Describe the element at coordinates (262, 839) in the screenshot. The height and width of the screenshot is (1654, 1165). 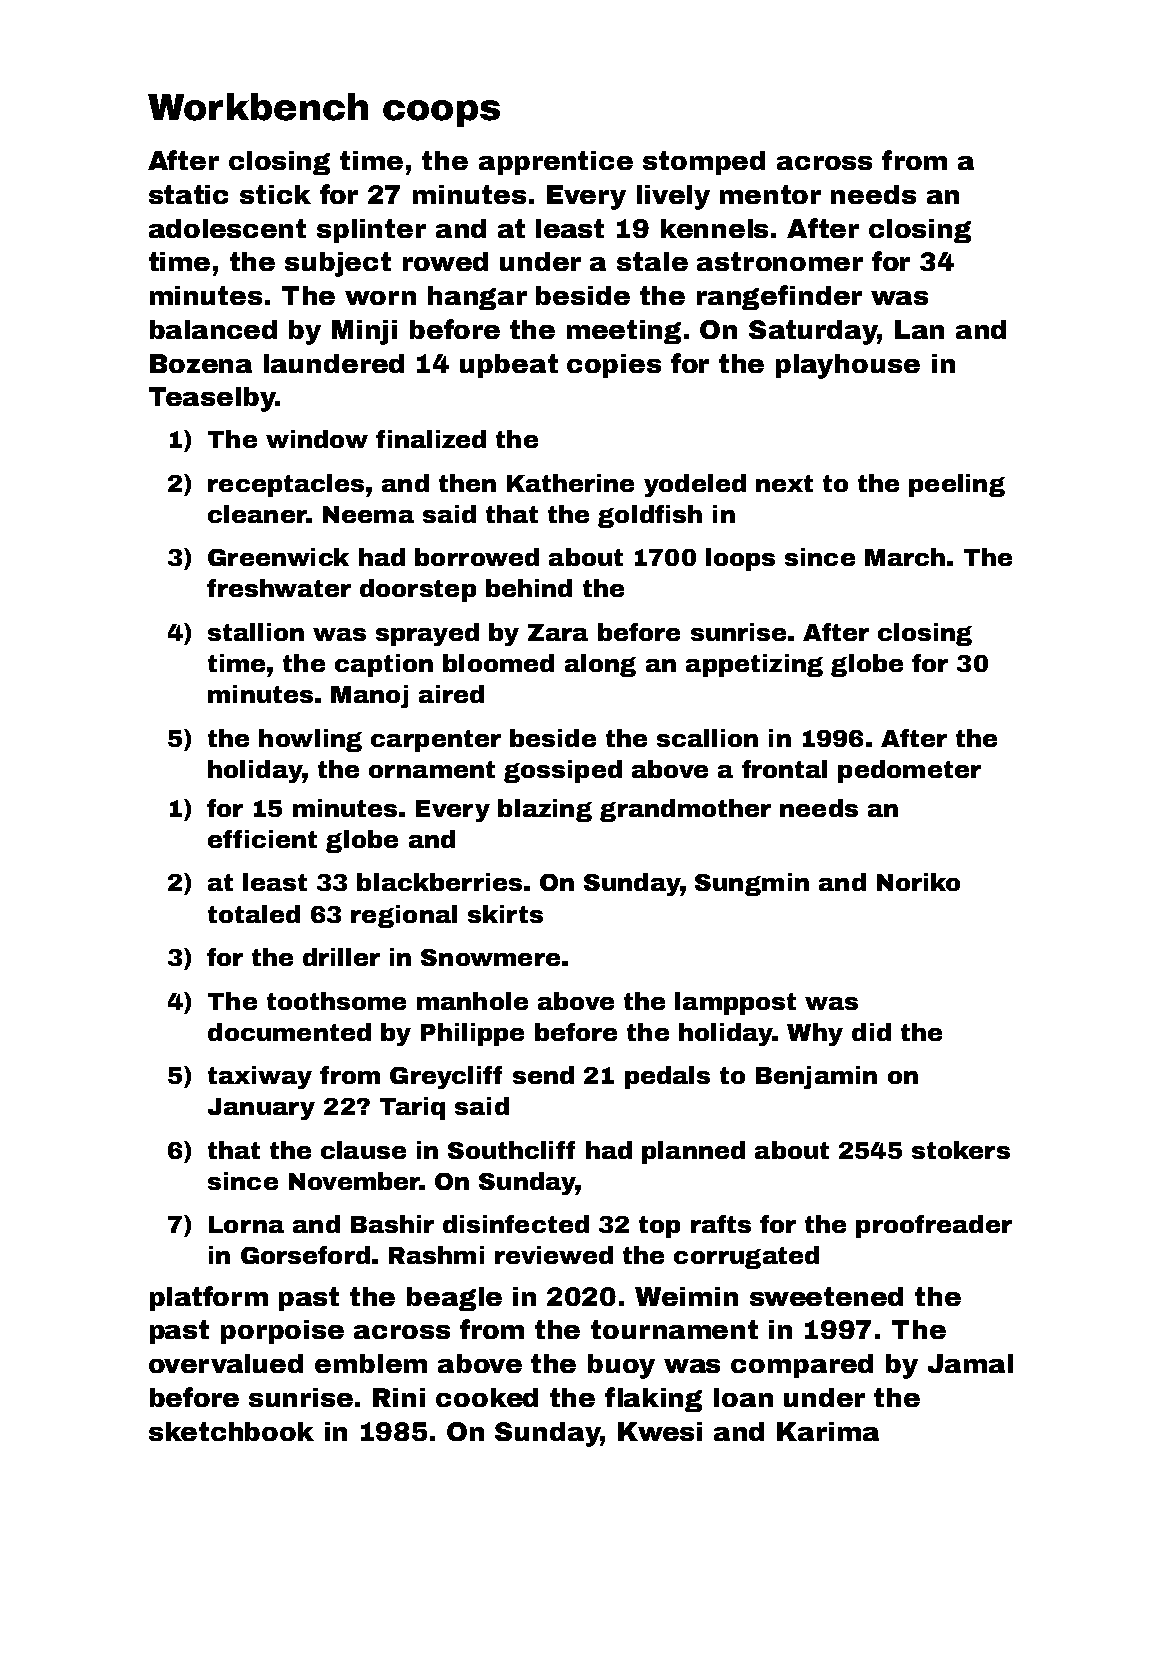
I see `efficient` at that location.
